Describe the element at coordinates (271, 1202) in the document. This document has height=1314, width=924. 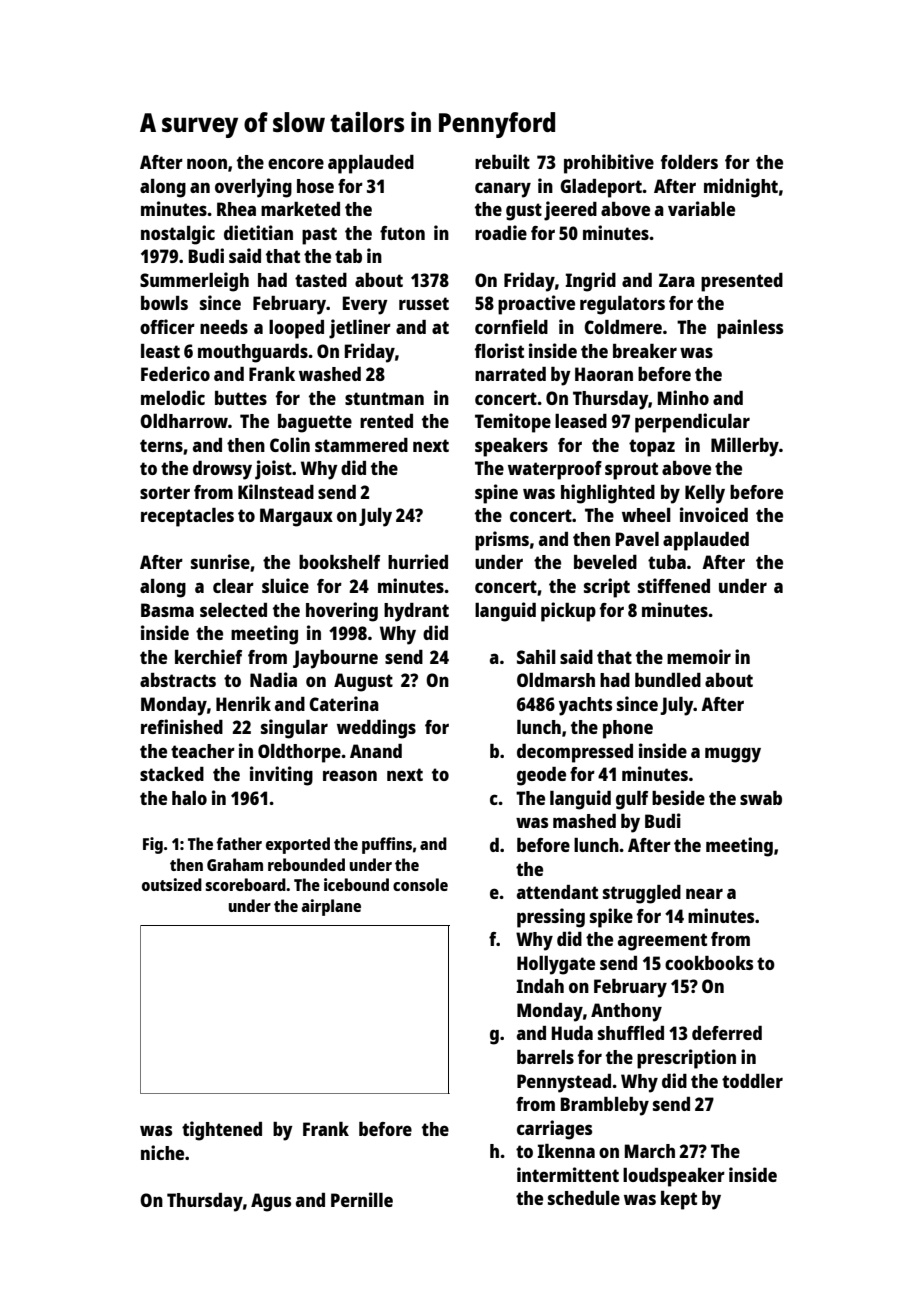
I see `Agus` at that location.
